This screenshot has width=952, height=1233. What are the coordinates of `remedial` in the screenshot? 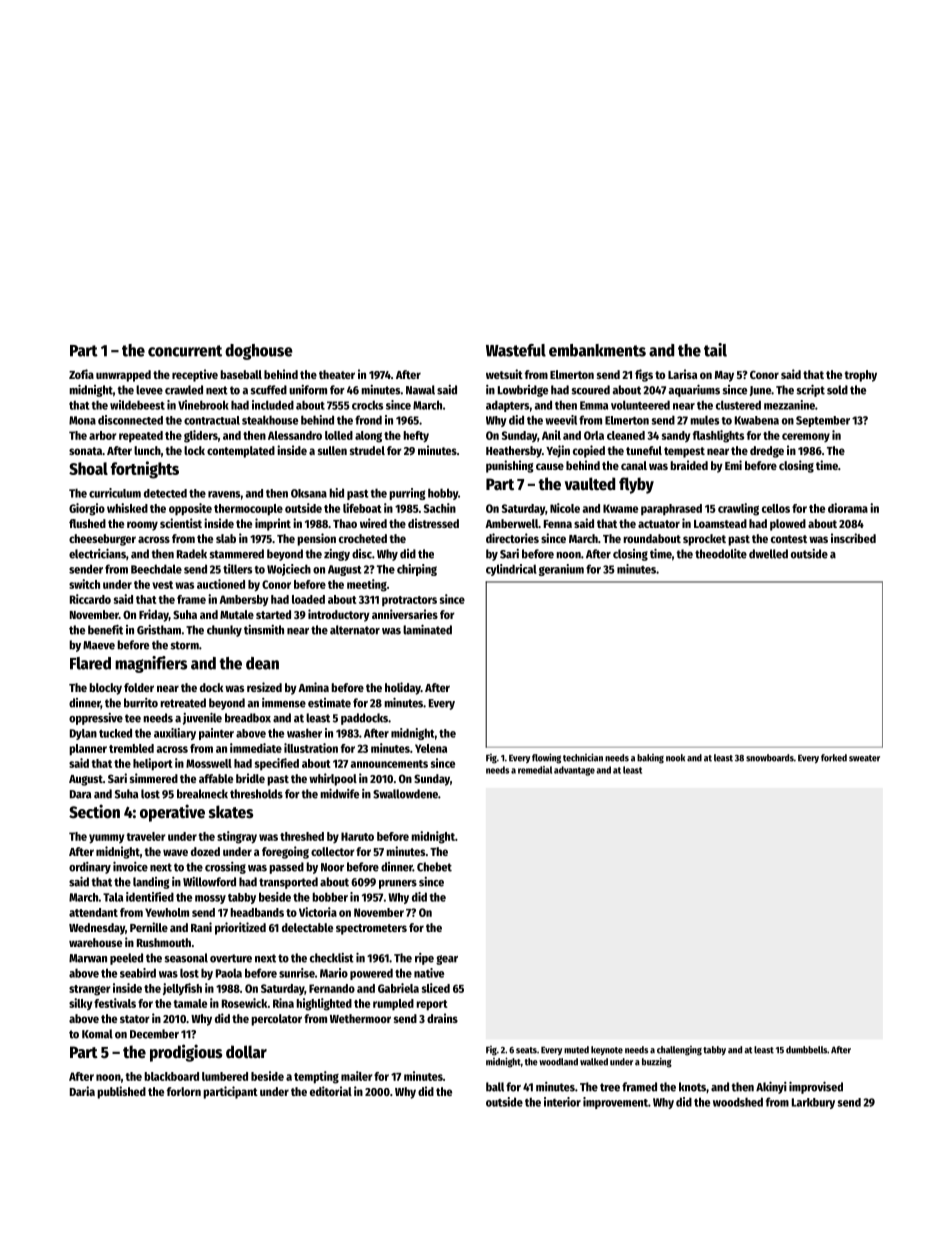 It's located at (535, 770).
